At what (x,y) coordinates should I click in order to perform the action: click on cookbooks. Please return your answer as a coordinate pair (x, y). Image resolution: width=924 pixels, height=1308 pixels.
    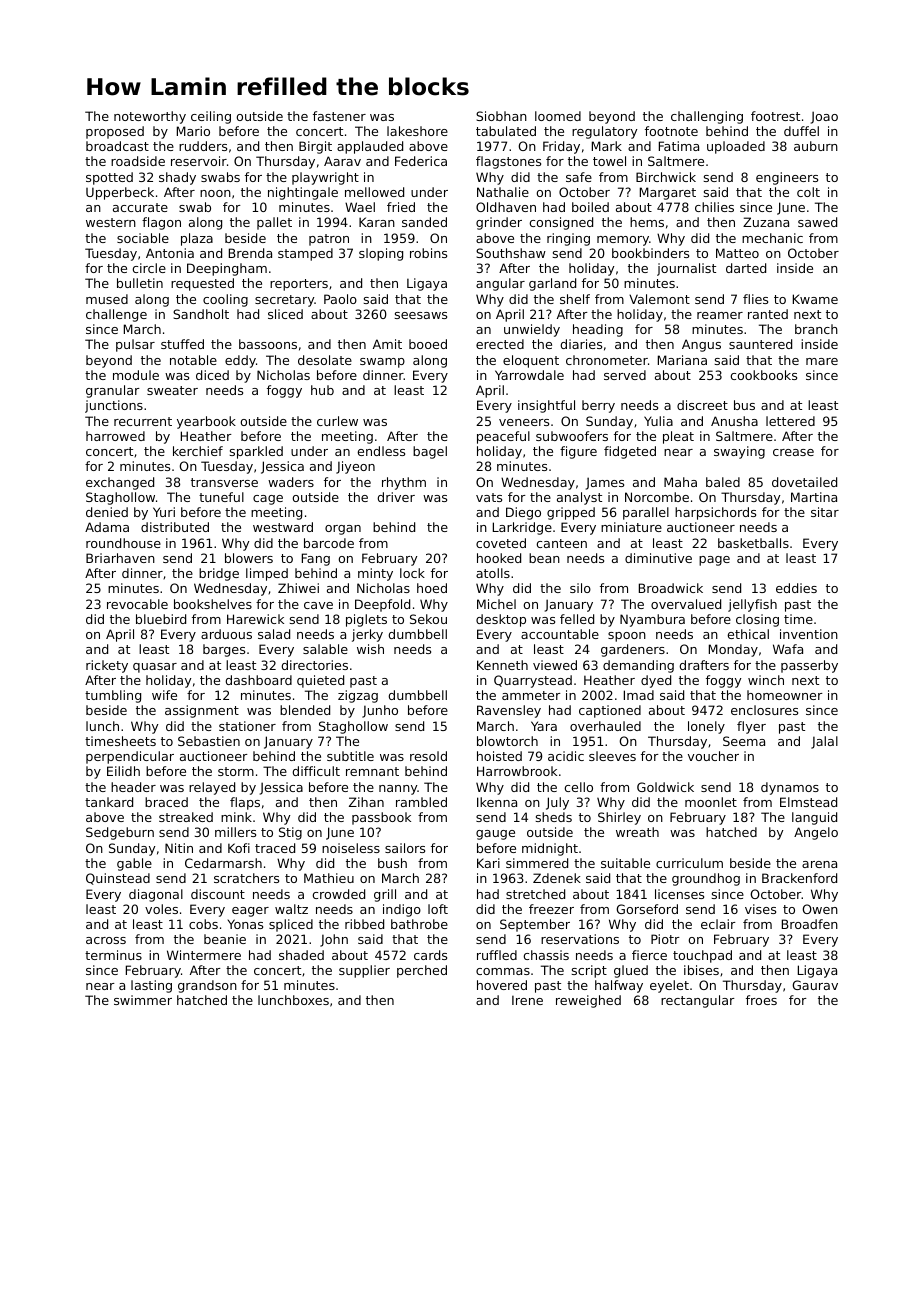
    Looking at the image, I should click on (763, 375).
